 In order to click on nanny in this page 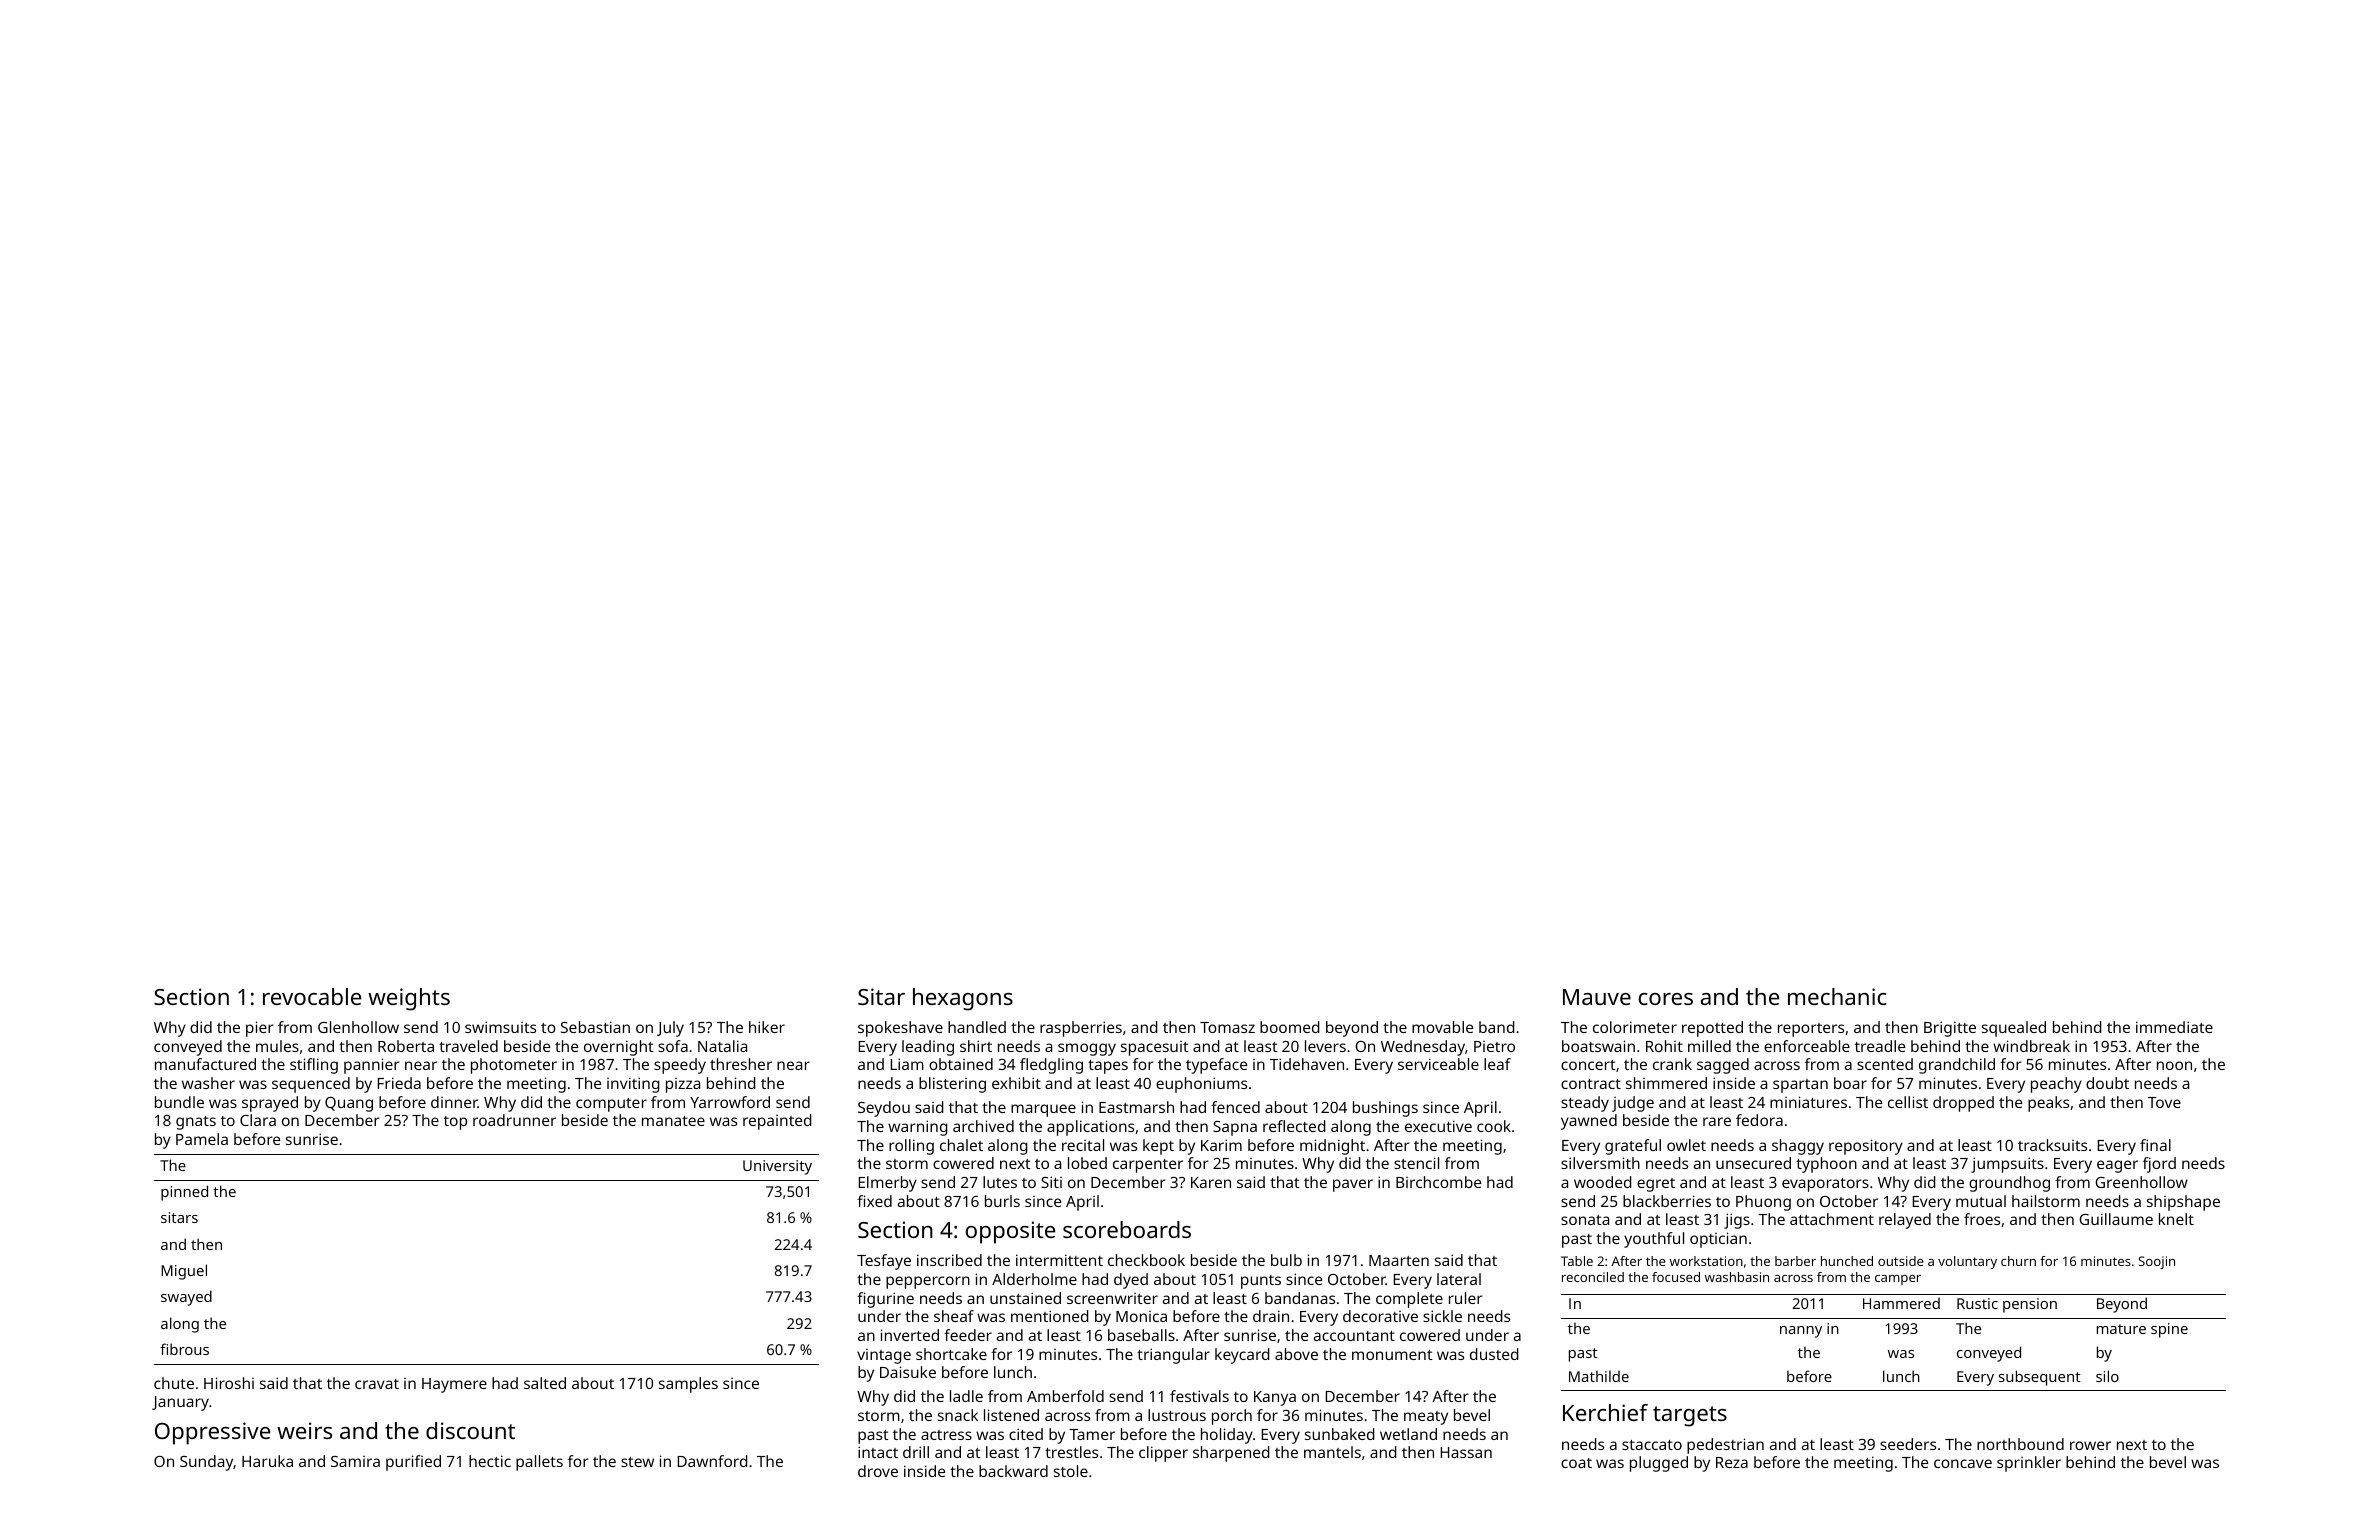, I will do `click(1801, 1332)`.
